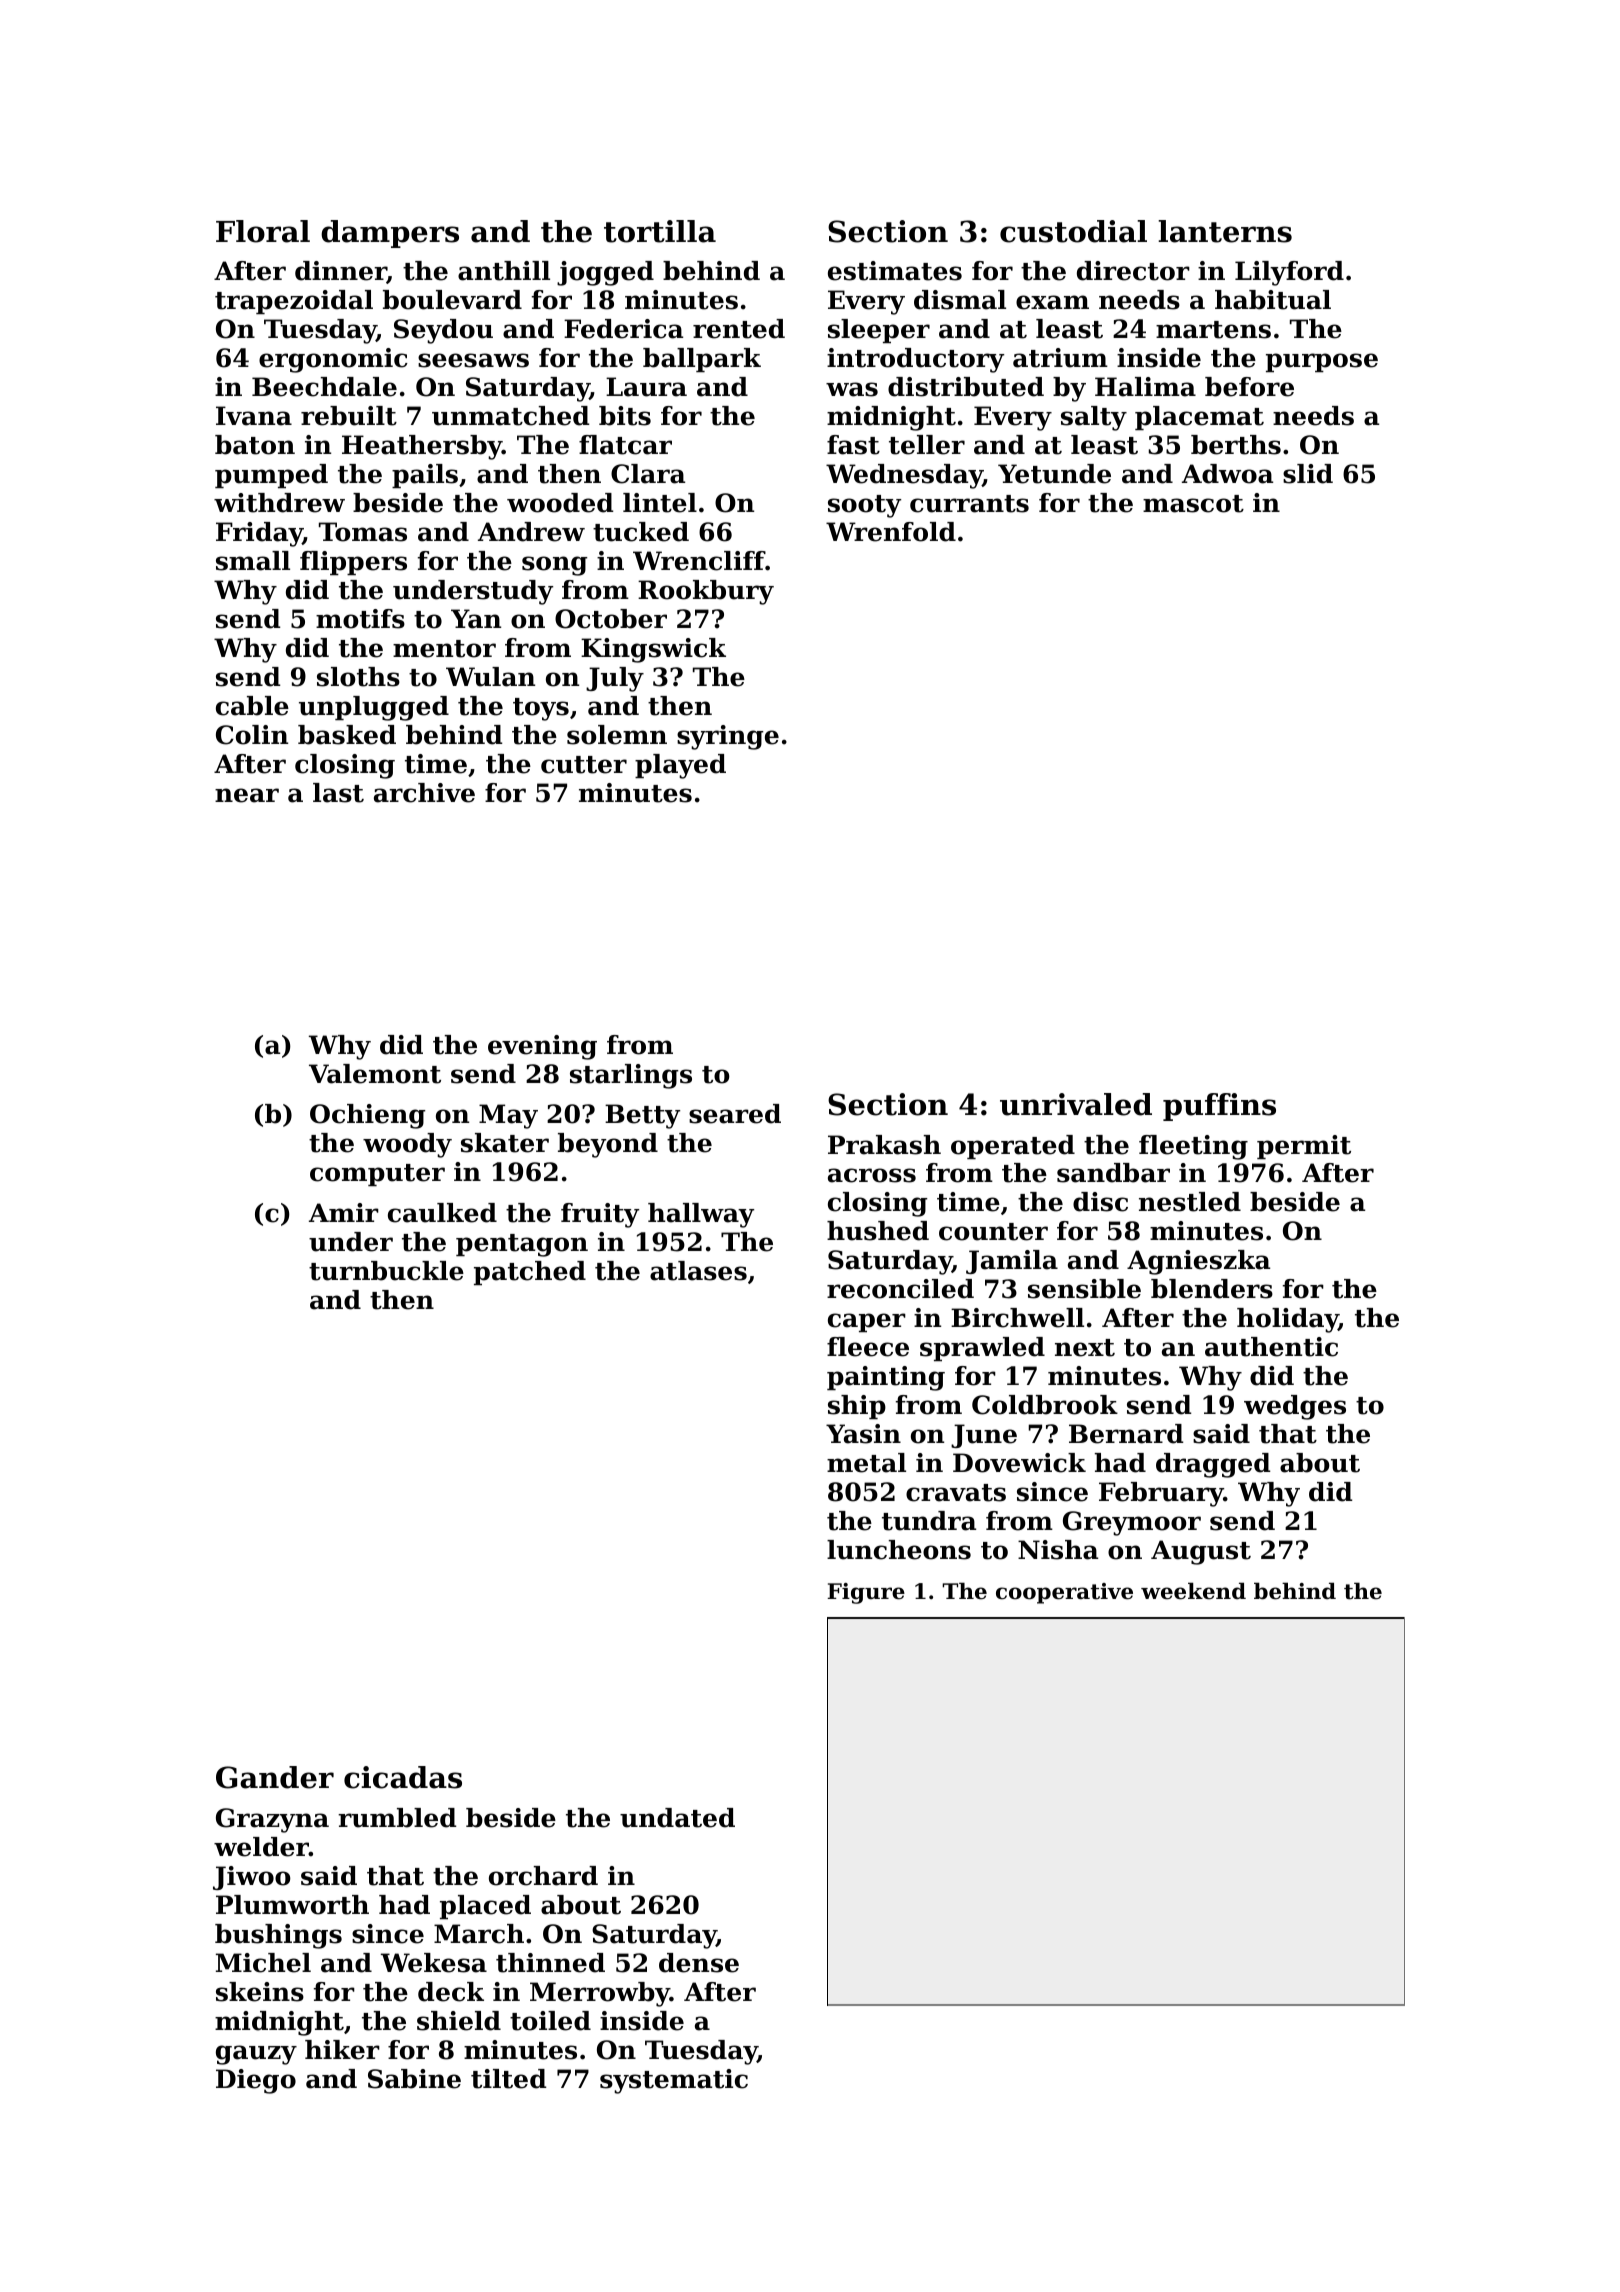  What do you see at coordinates (256, 2081) in the page?
I see `Diego` at bounding box center [256, 2081].
